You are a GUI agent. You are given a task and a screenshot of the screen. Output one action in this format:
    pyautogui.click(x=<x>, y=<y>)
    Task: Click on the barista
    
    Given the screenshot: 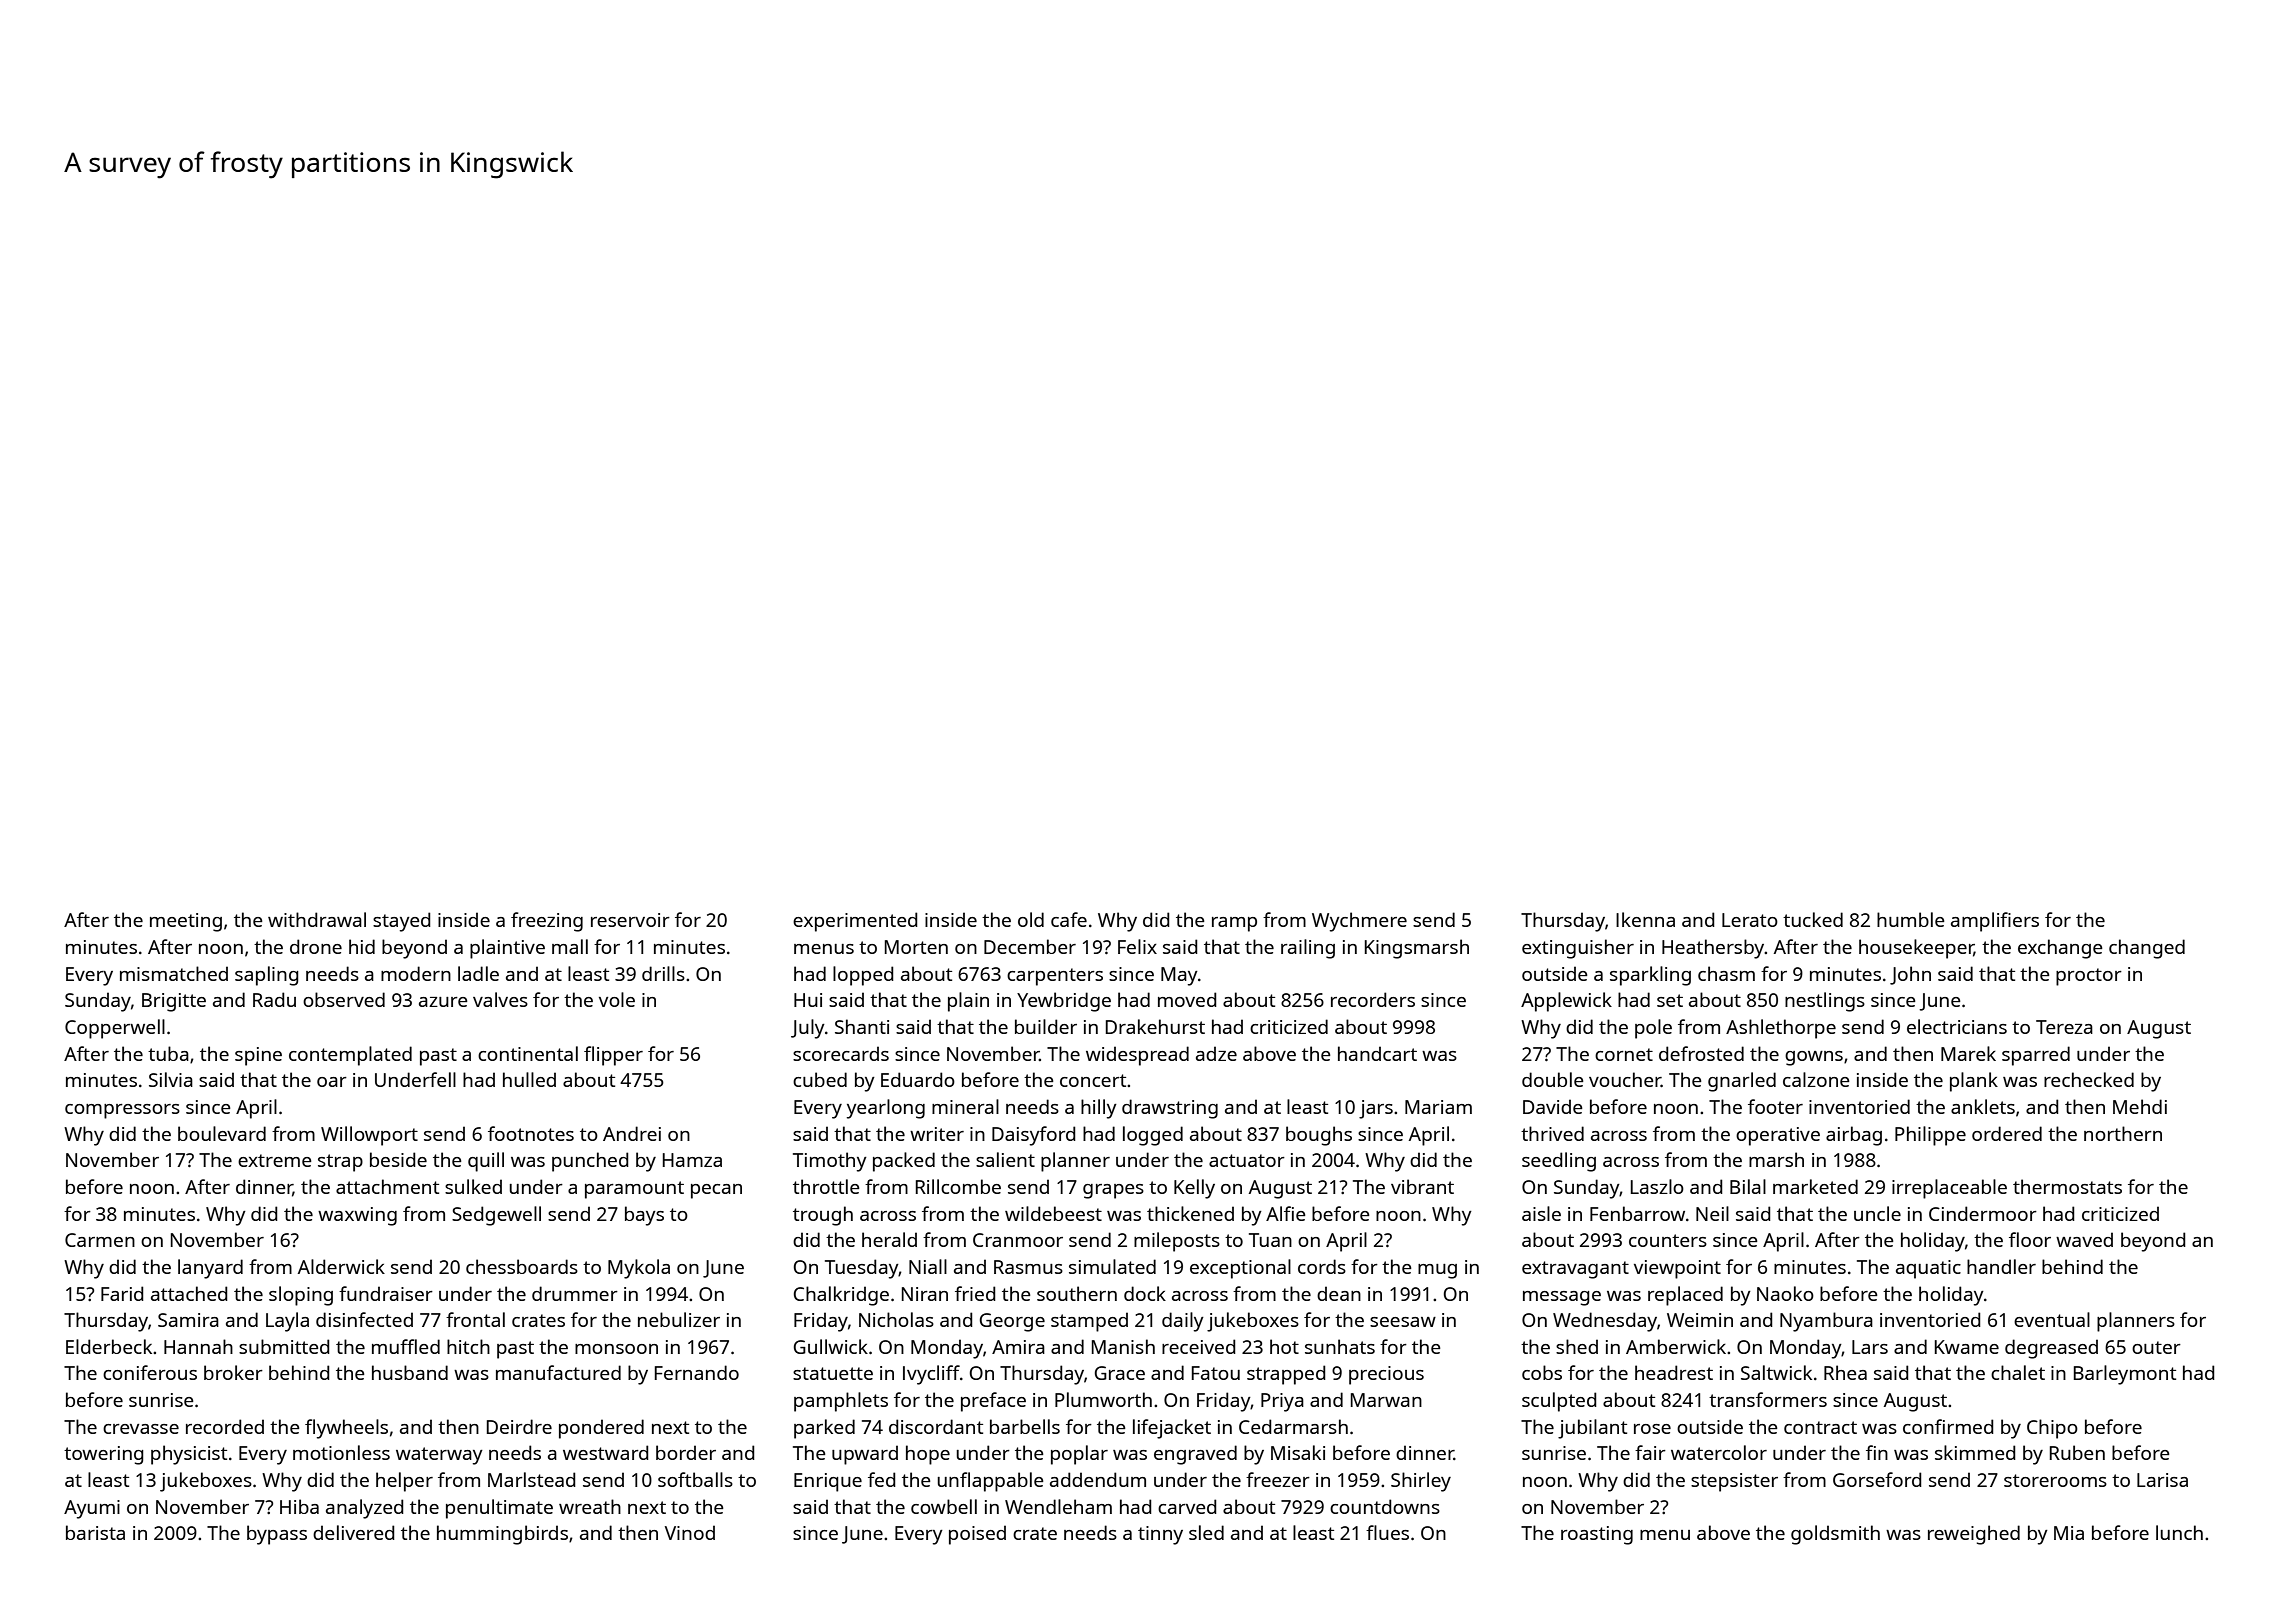 What is the action you would take?
    pyautogui.click(x=95, y=1532)
